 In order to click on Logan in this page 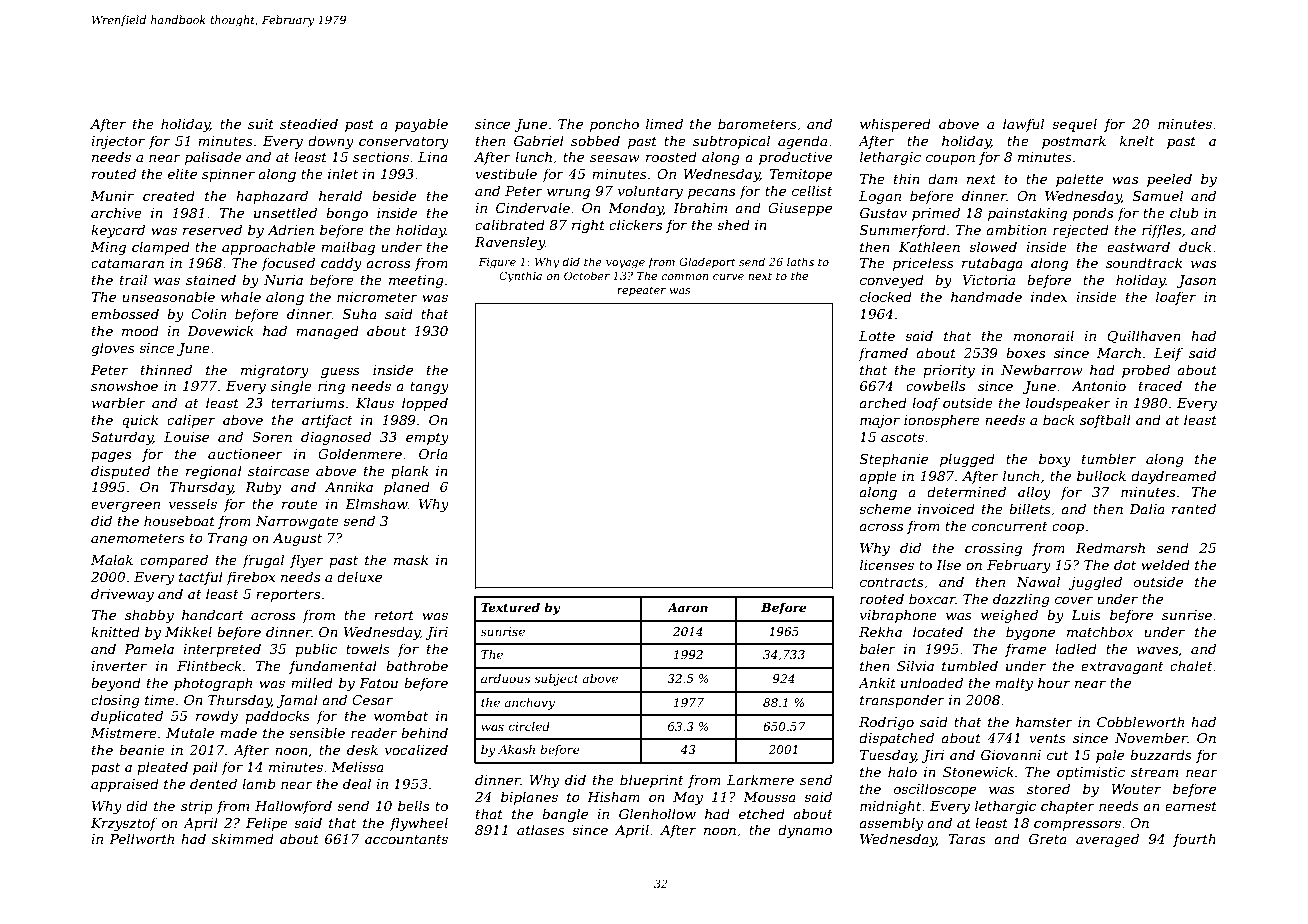, I will do `click(880, 197)`.
